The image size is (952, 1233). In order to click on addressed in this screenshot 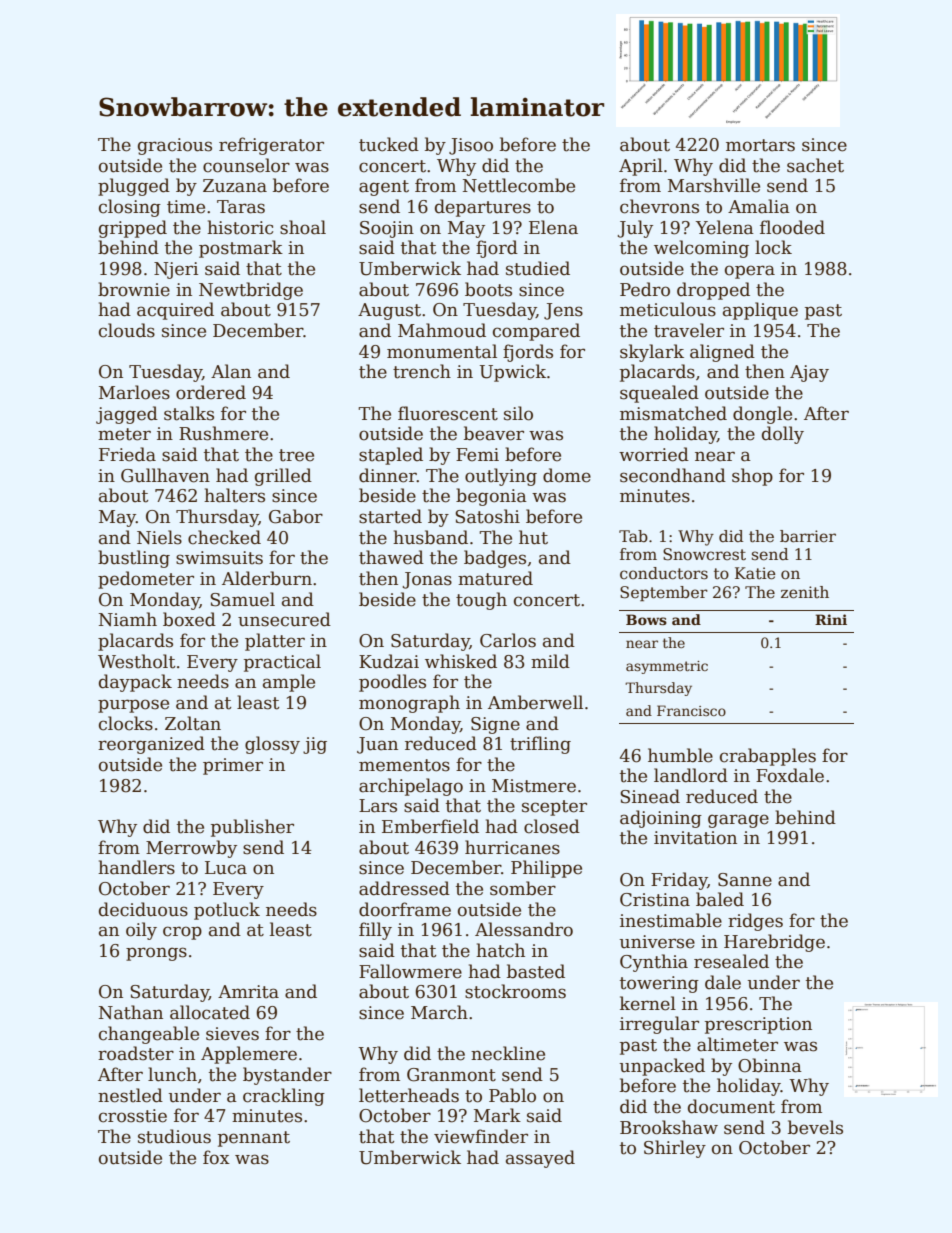, I will do `click(404, 888)`.
